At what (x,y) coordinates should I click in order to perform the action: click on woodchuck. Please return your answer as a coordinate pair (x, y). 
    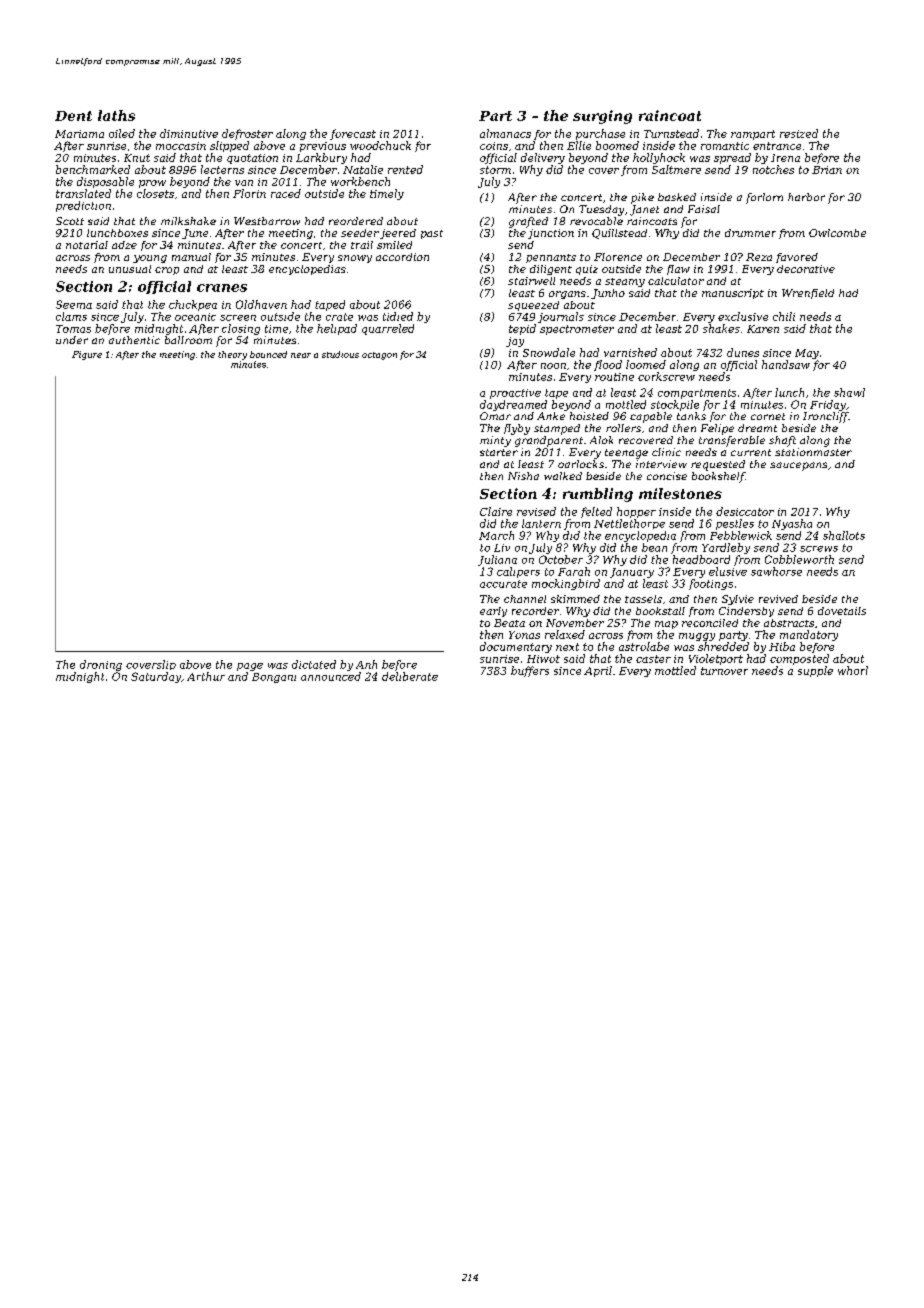
    Looking at the image, I should click on (380, 145).
